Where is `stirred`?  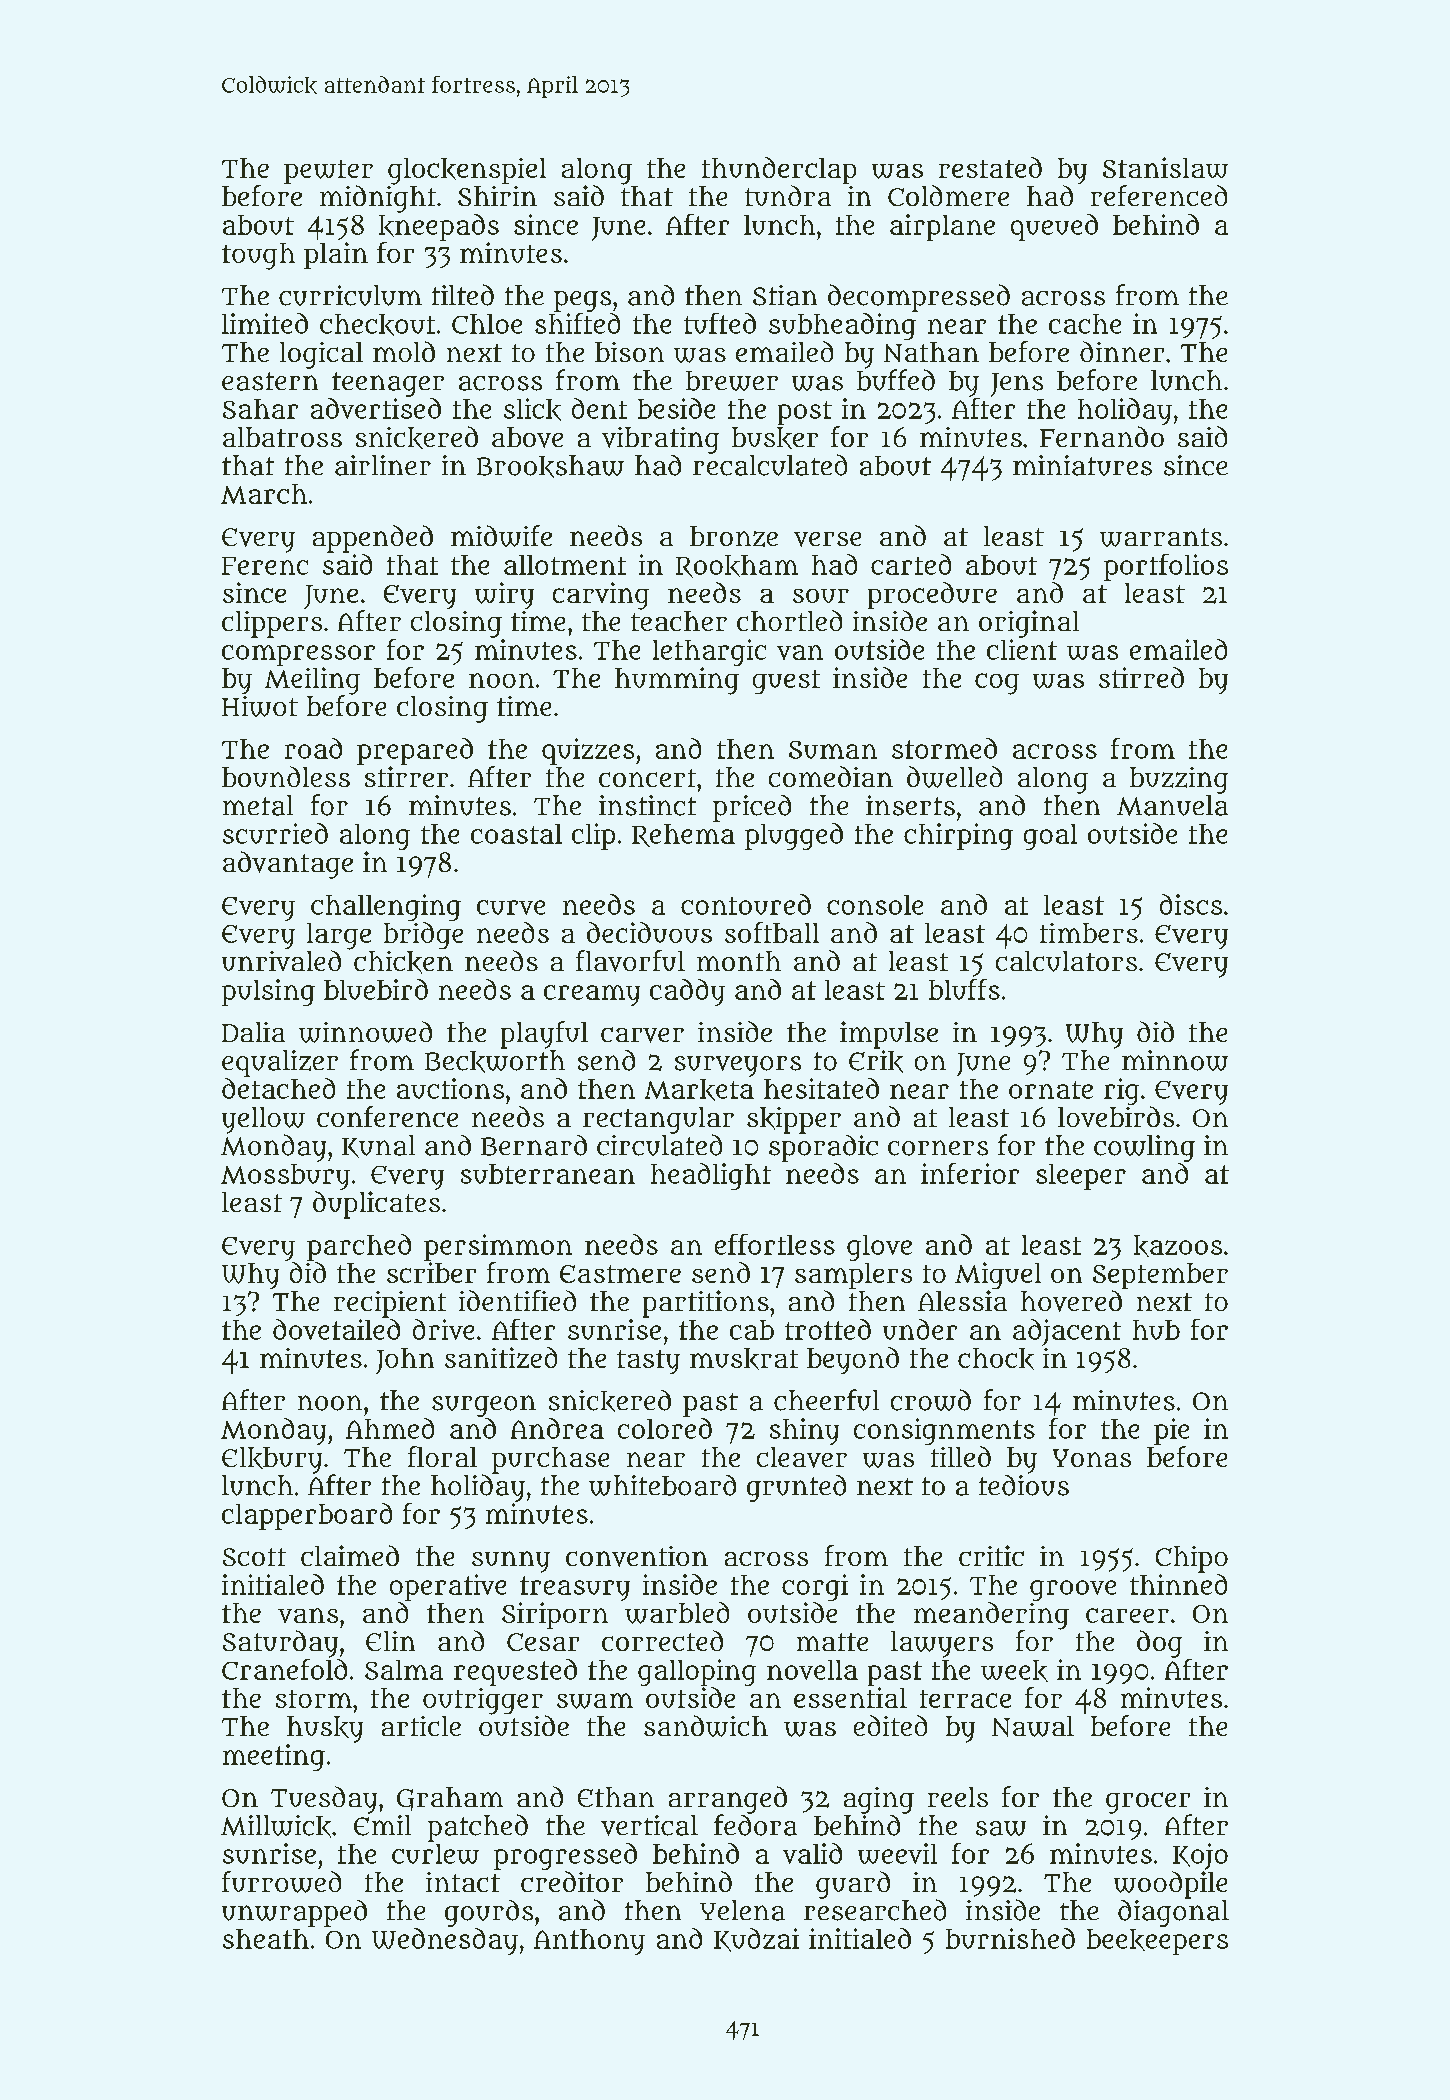 stirred is located at coordinates (1141, 677).
